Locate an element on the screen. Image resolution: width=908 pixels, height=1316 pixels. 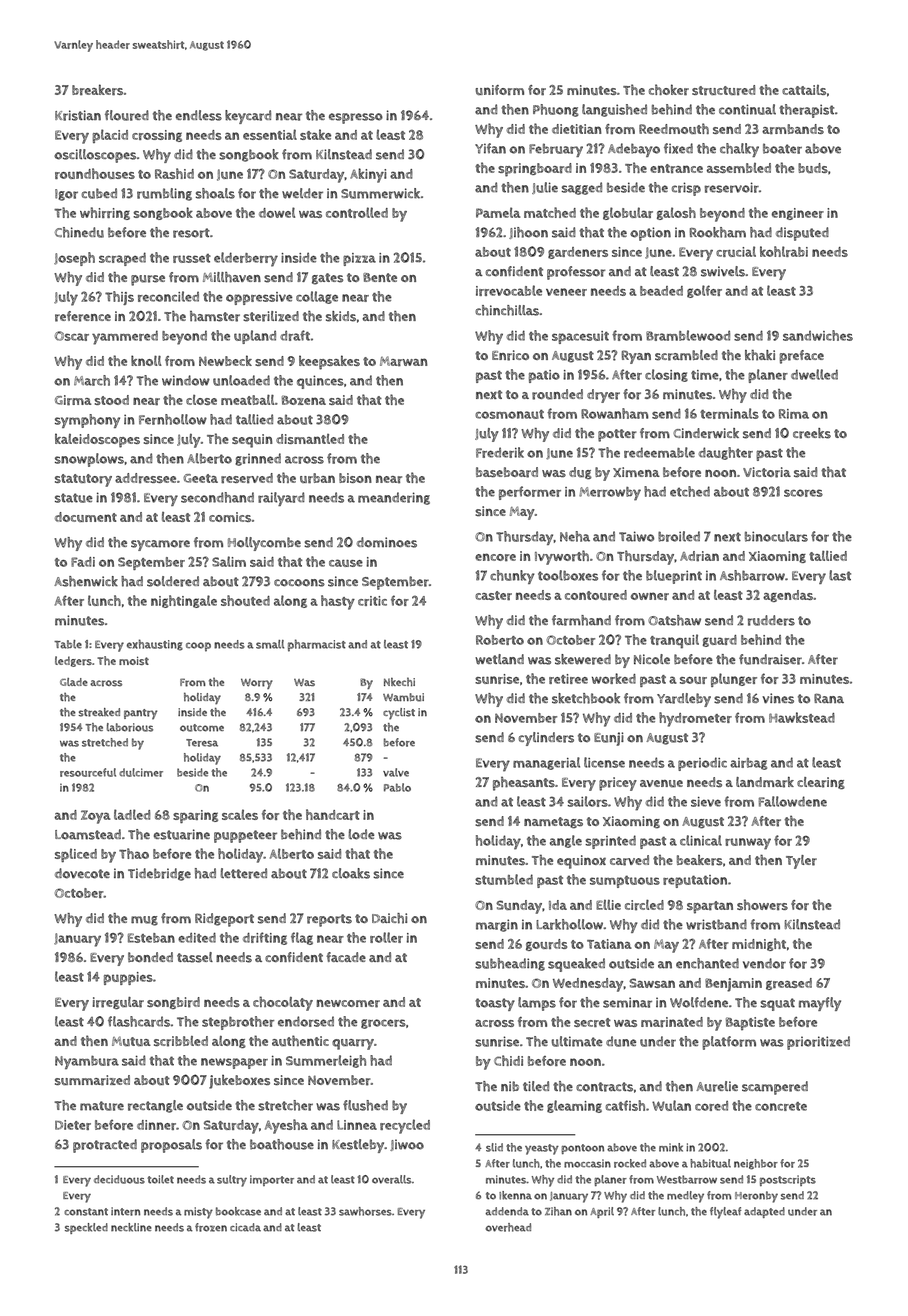
chalky is located at coordinates (739, 150).
